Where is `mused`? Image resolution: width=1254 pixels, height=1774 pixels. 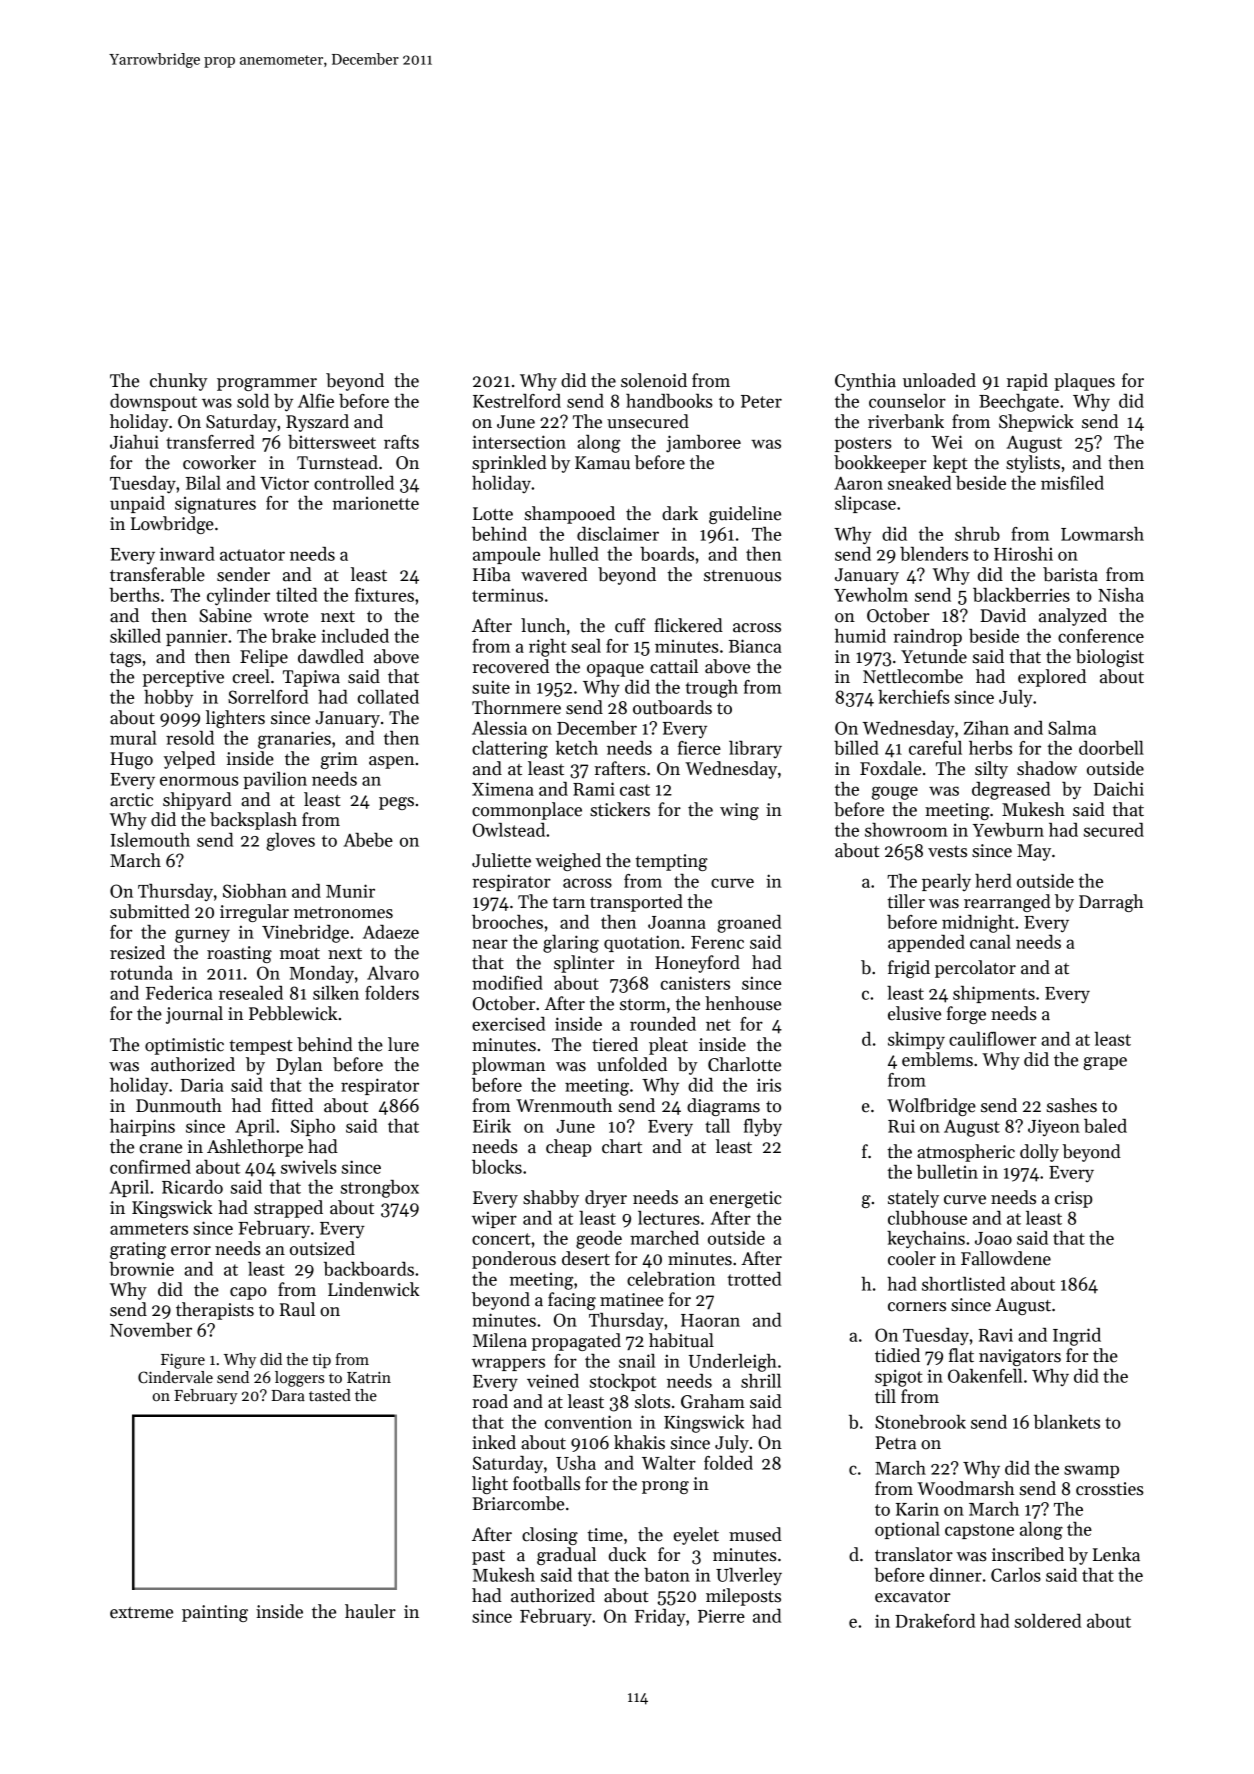
mused is located at coordinates (755, 1534).
